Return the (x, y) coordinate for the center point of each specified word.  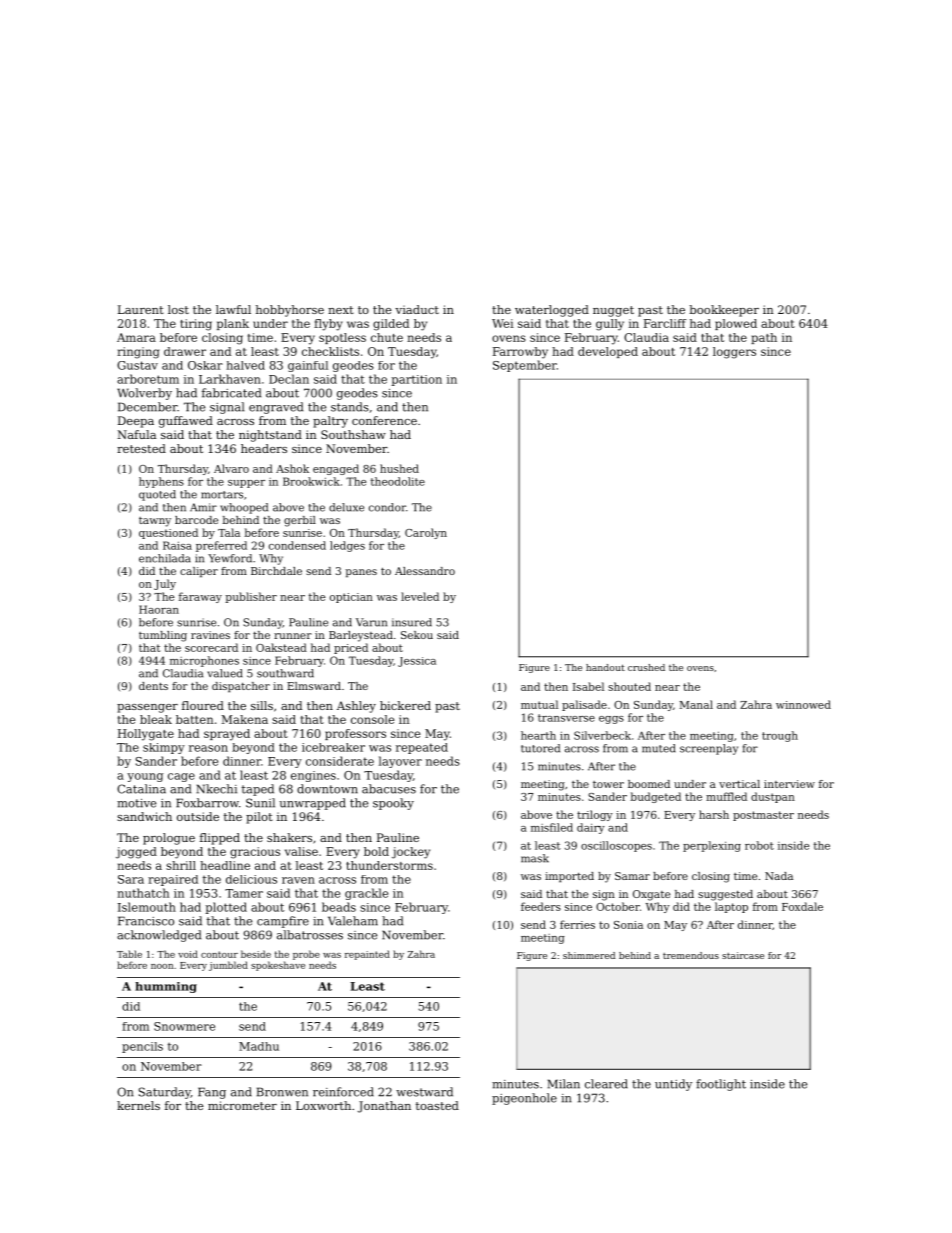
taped (258, 790)
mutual (539, 704)
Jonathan (384, 1107)
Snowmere (184, 1026)
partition (417, 380)
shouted (629, 686)
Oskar (205, 365)
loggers (734, 353)
